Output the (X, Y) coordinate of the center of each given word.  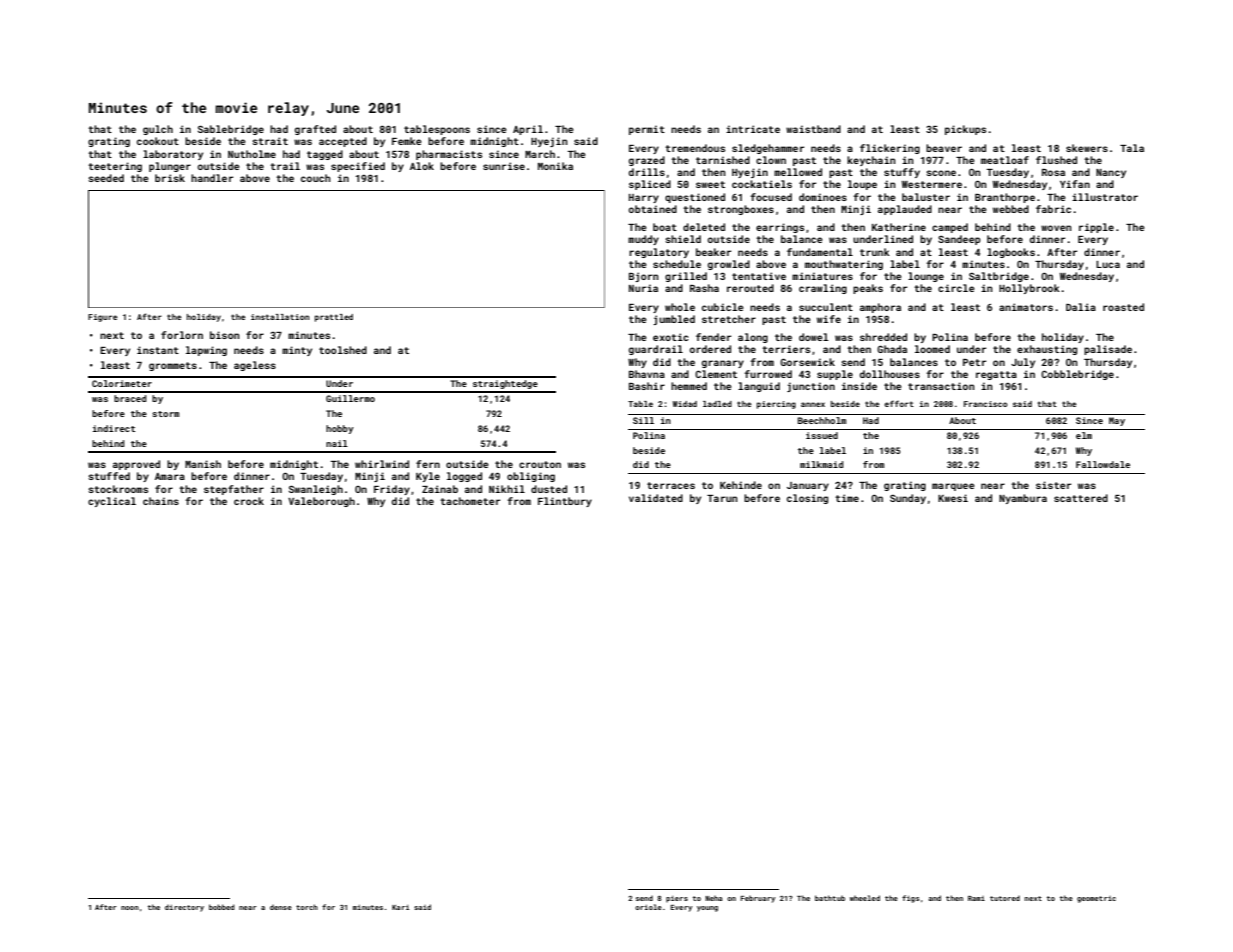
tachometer (470, 501)
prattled (334, 318)
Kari (401, 907)
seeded (106, 178)
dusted (549, 489)
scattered (1081, 498)
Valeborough (321, 502)
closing (807, 499)
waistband (813, 129)
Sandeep (959, 240)
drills (647, 172)
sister (1053, 485)
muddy (643, 240)
